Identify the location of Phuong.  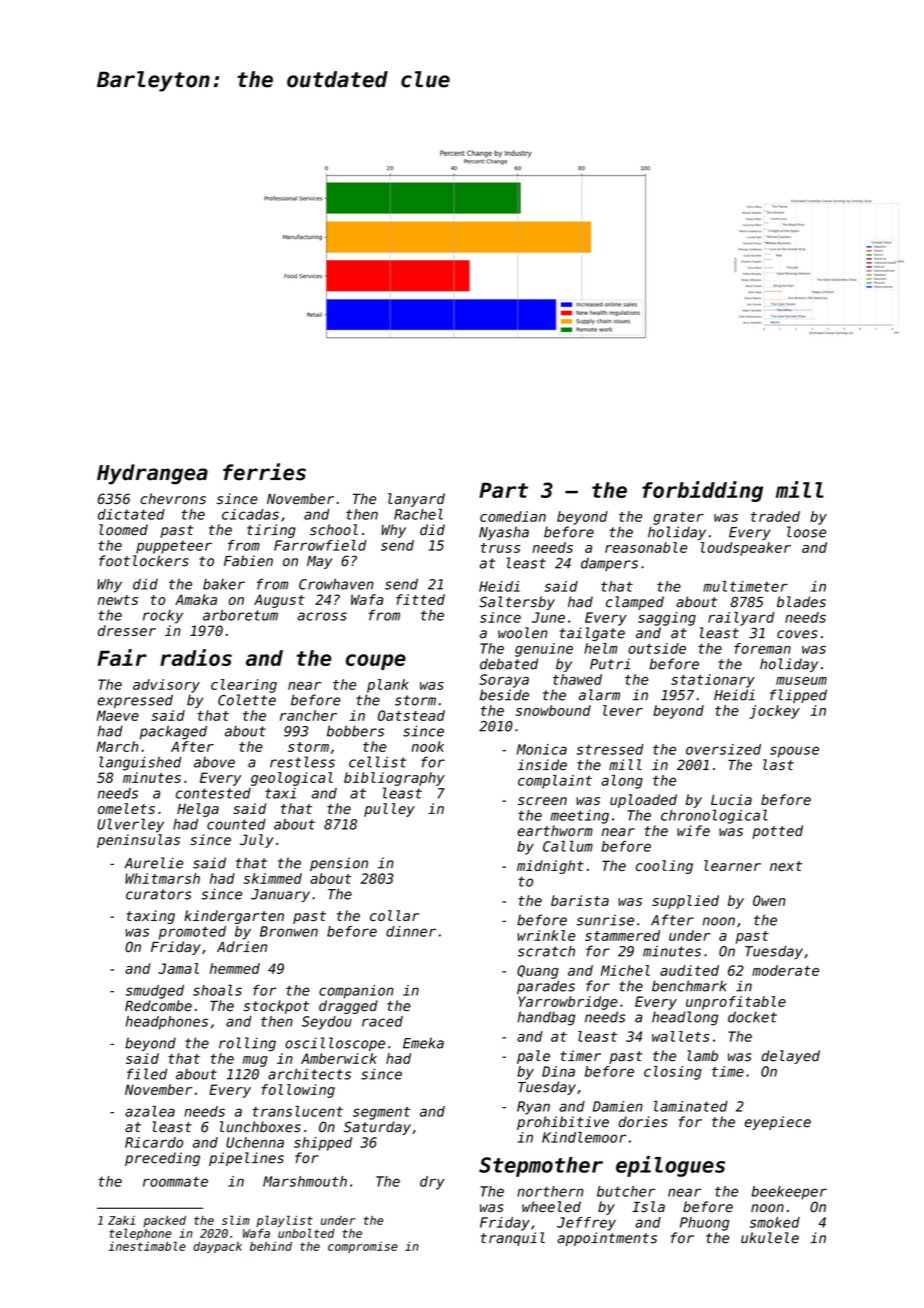
(704, 1224).
